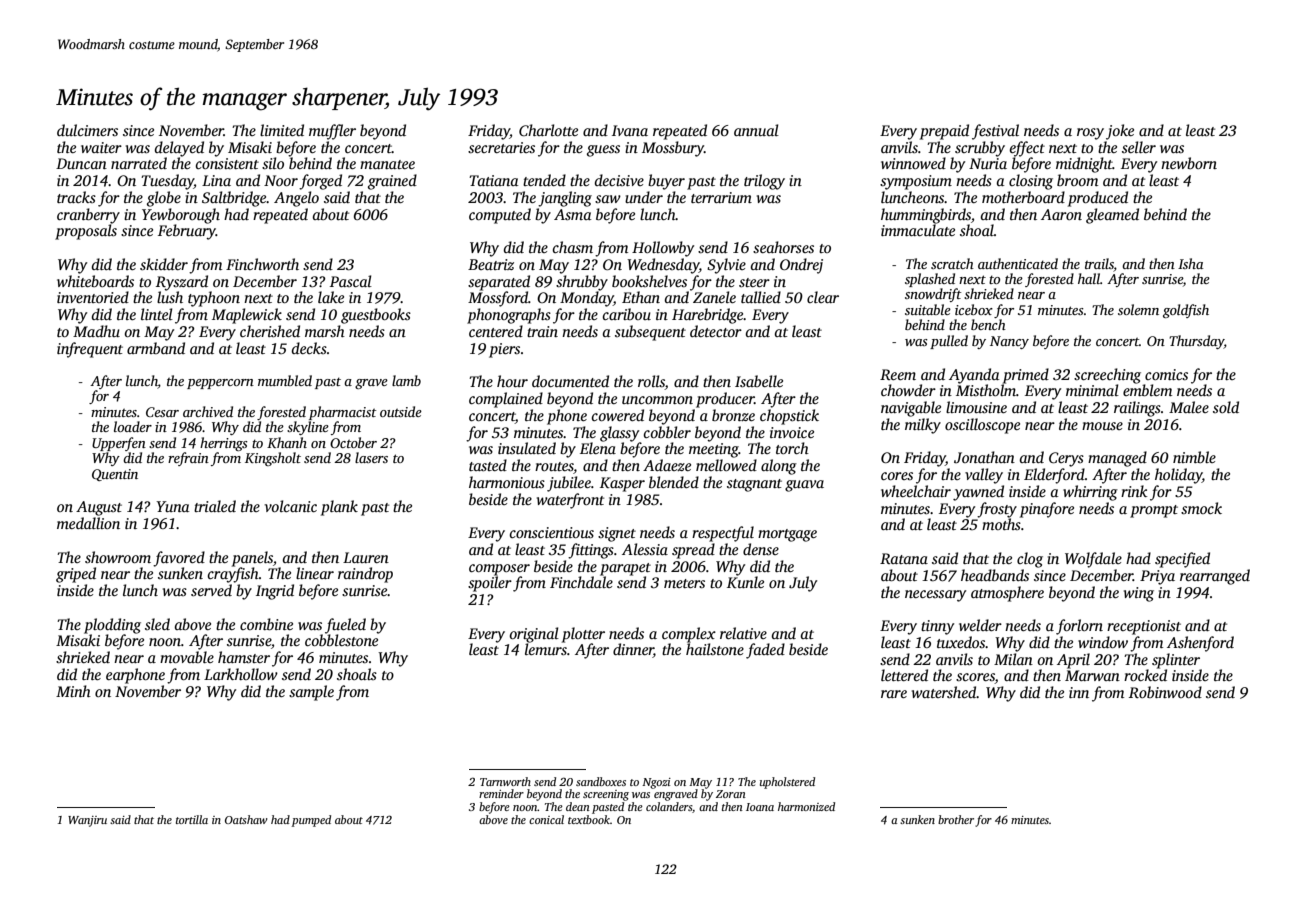 The height and width of the page is (924, 1308). What do you see at coordinates (499, 570) in the page?
I see `composer` at bounding box center [499, 570].
